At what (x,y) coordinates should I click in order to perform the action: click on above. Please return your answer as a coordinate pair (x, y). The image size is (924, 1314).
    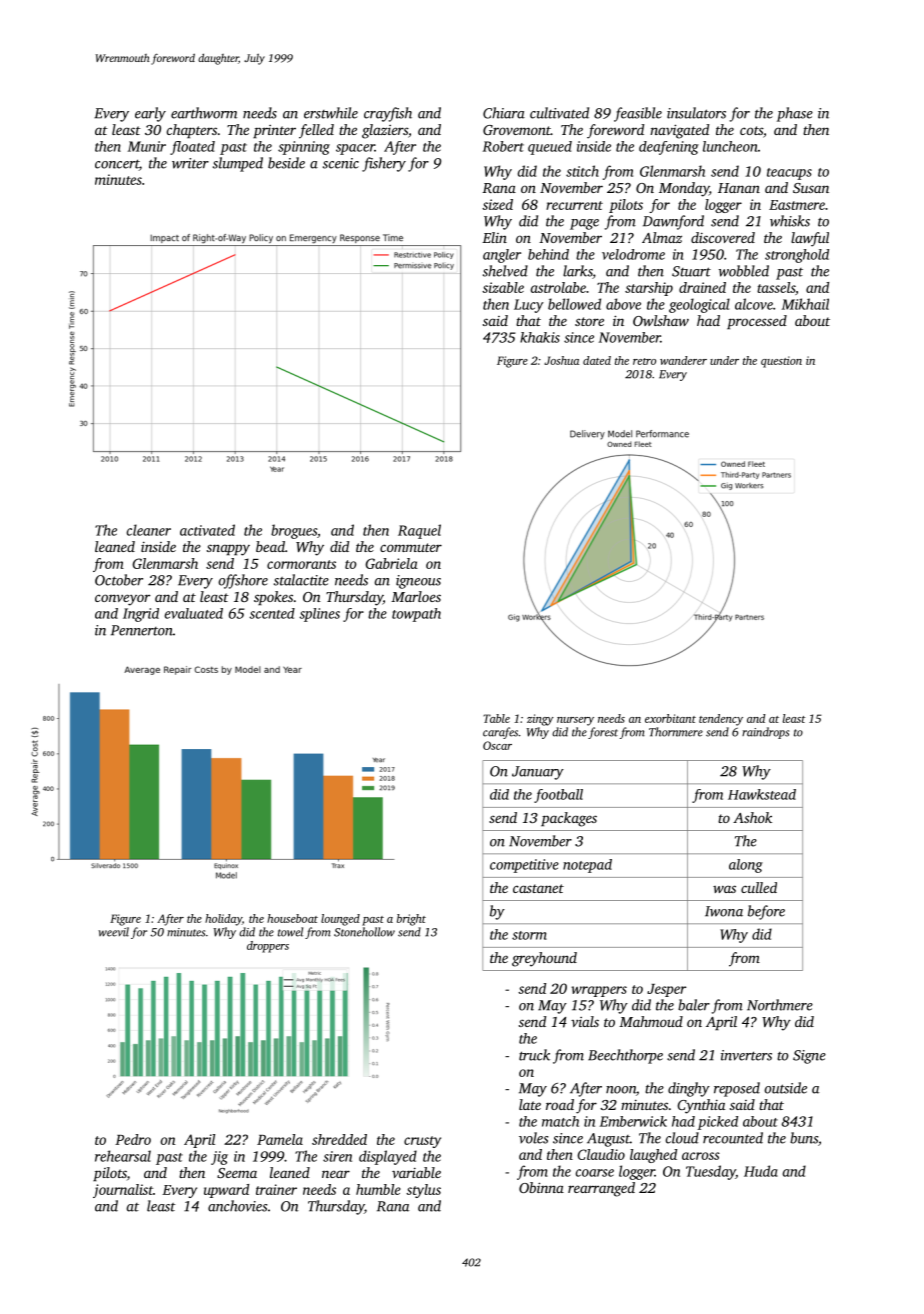
    Looking at the image, I should click on (623, 304).
